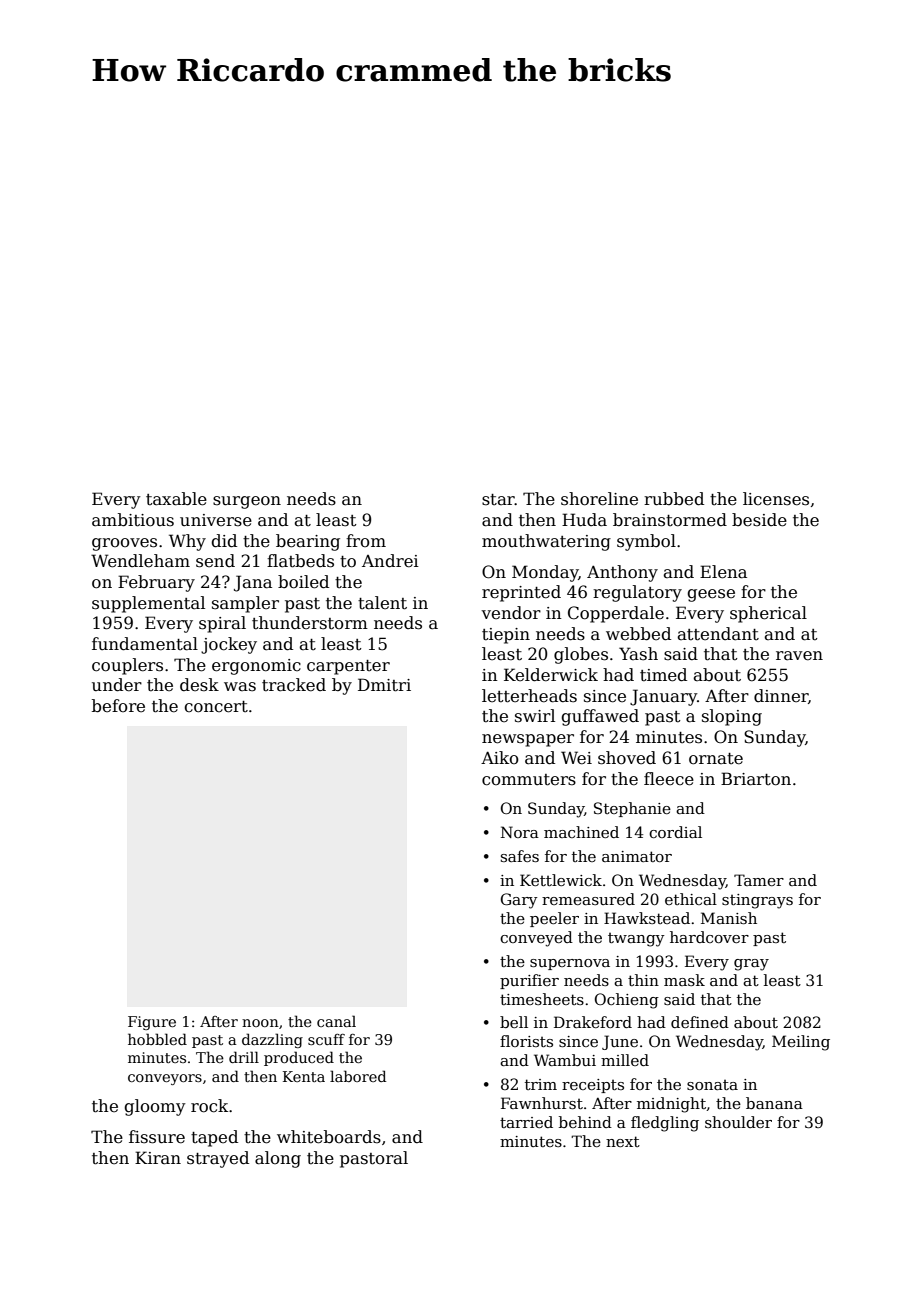 This screenshot has height=1314, width=924. What do you see at coordinates (216, 707) in the screenshot?
I see `concert` at bounding box center [216, 707].
